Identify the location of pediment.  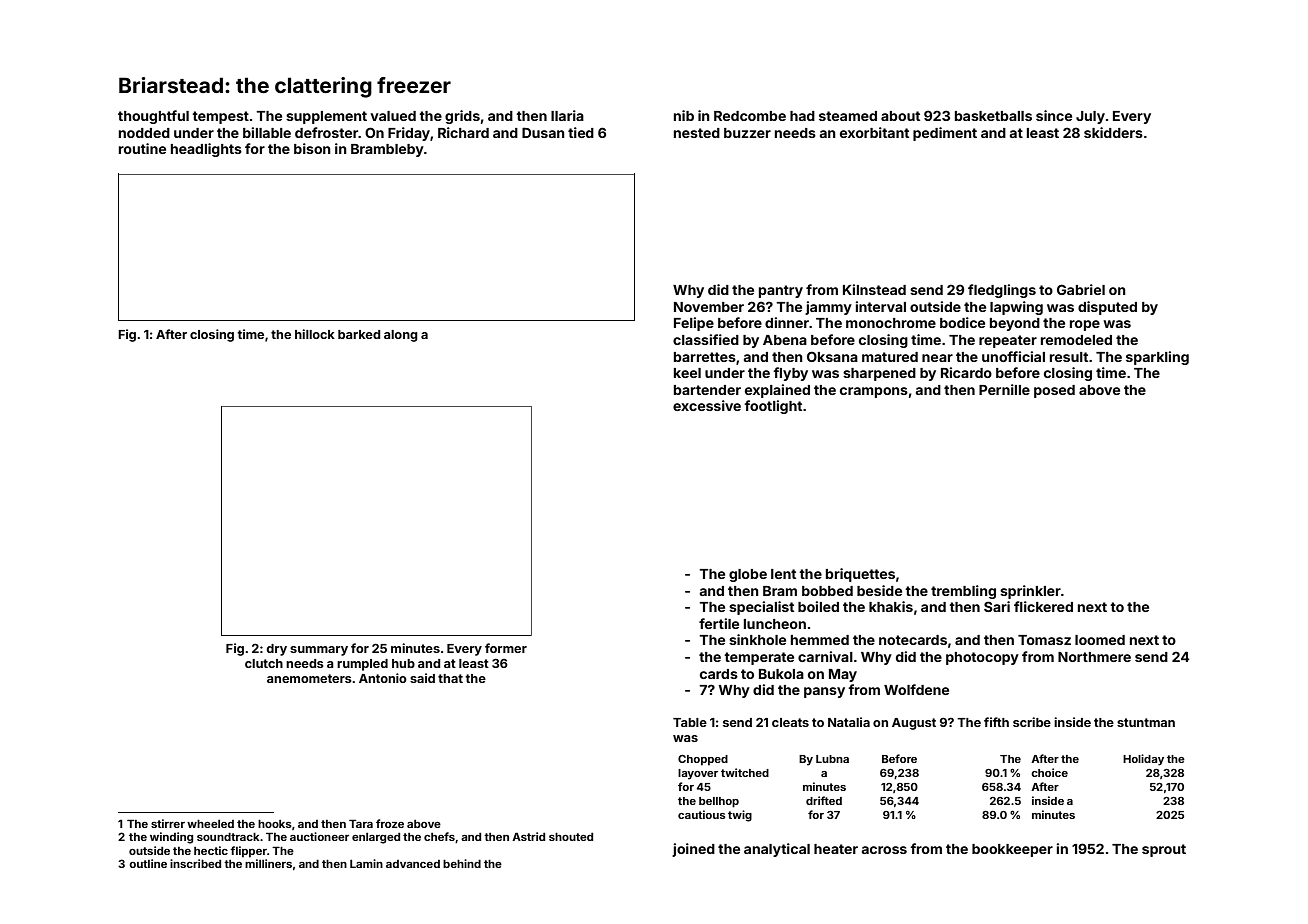
(945, 134).
